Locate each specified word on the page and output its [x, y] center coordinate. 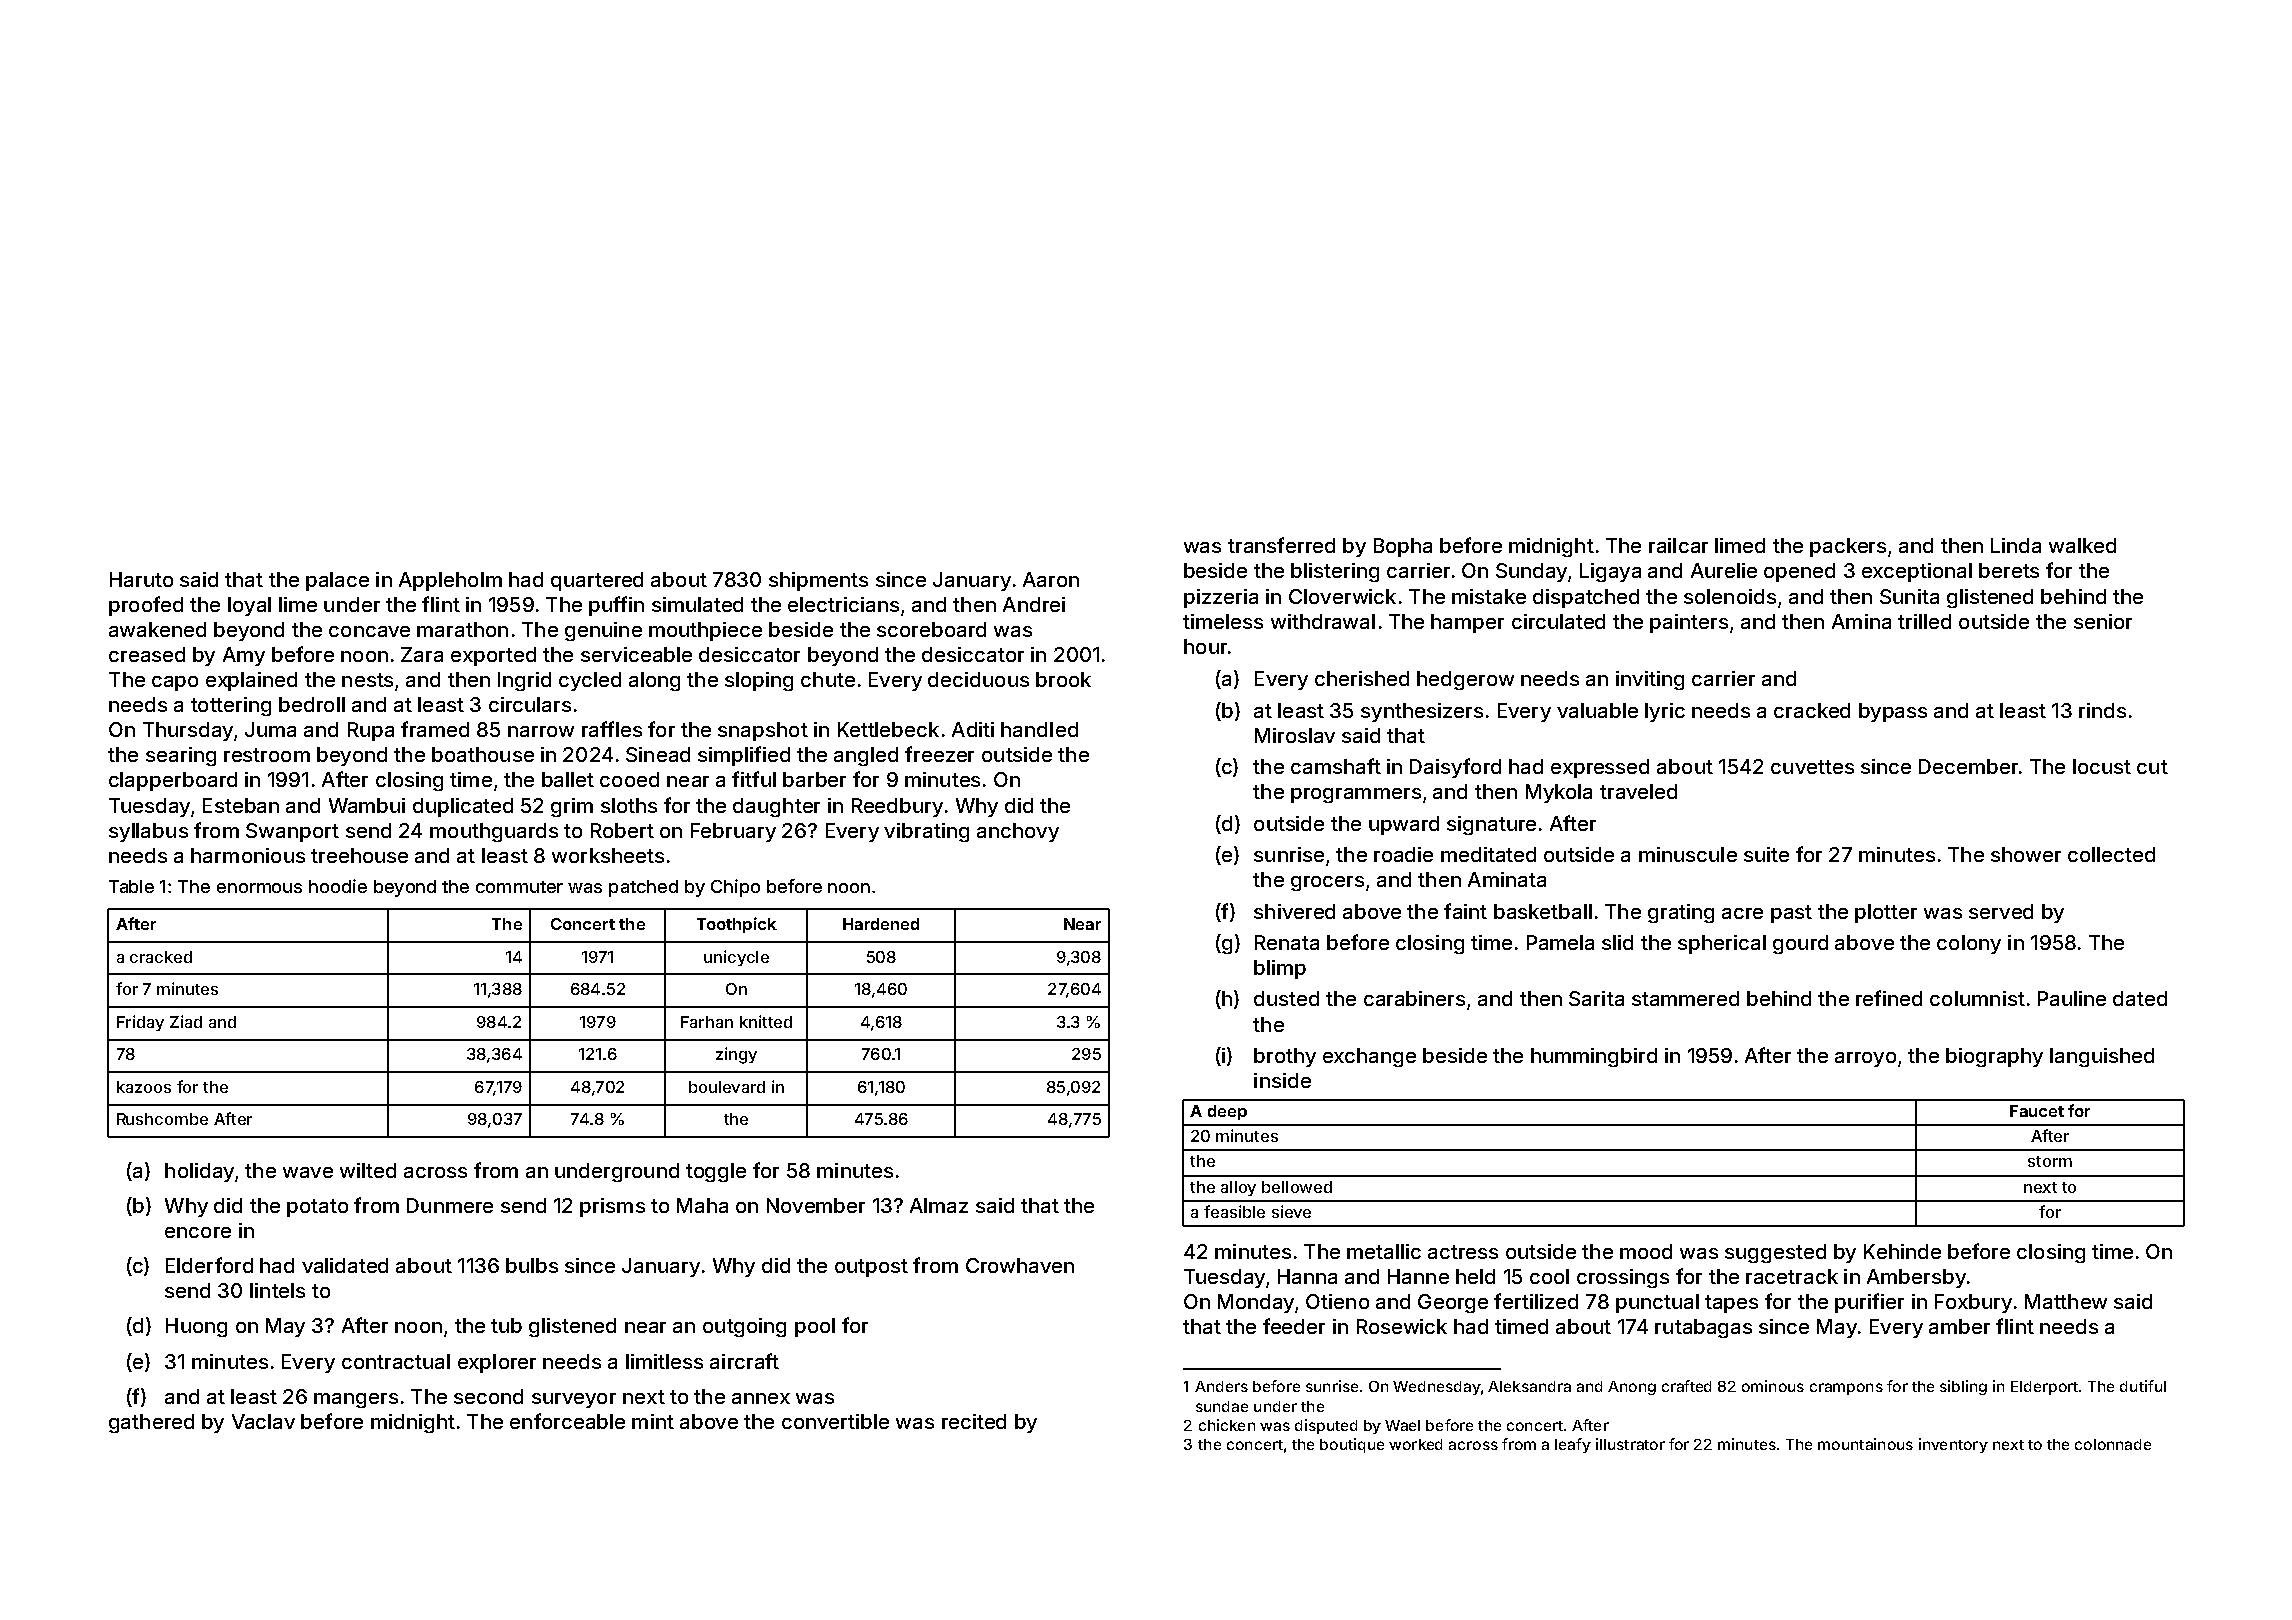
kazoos [144, 1087]
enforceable [567, 1421]
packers [1848, 547]
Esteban [241, 805]
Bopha [1403, 547]
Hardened [881, 924]
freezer [939, 754]
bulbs [532, 1265]
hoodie [338, 886]
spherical [1722, 944]
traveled [1638, 791]
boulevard [727, 1087]
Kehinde [1902, 1251]
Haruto [141, 579]
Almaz [939, 1205]
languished [2102, 1057]
